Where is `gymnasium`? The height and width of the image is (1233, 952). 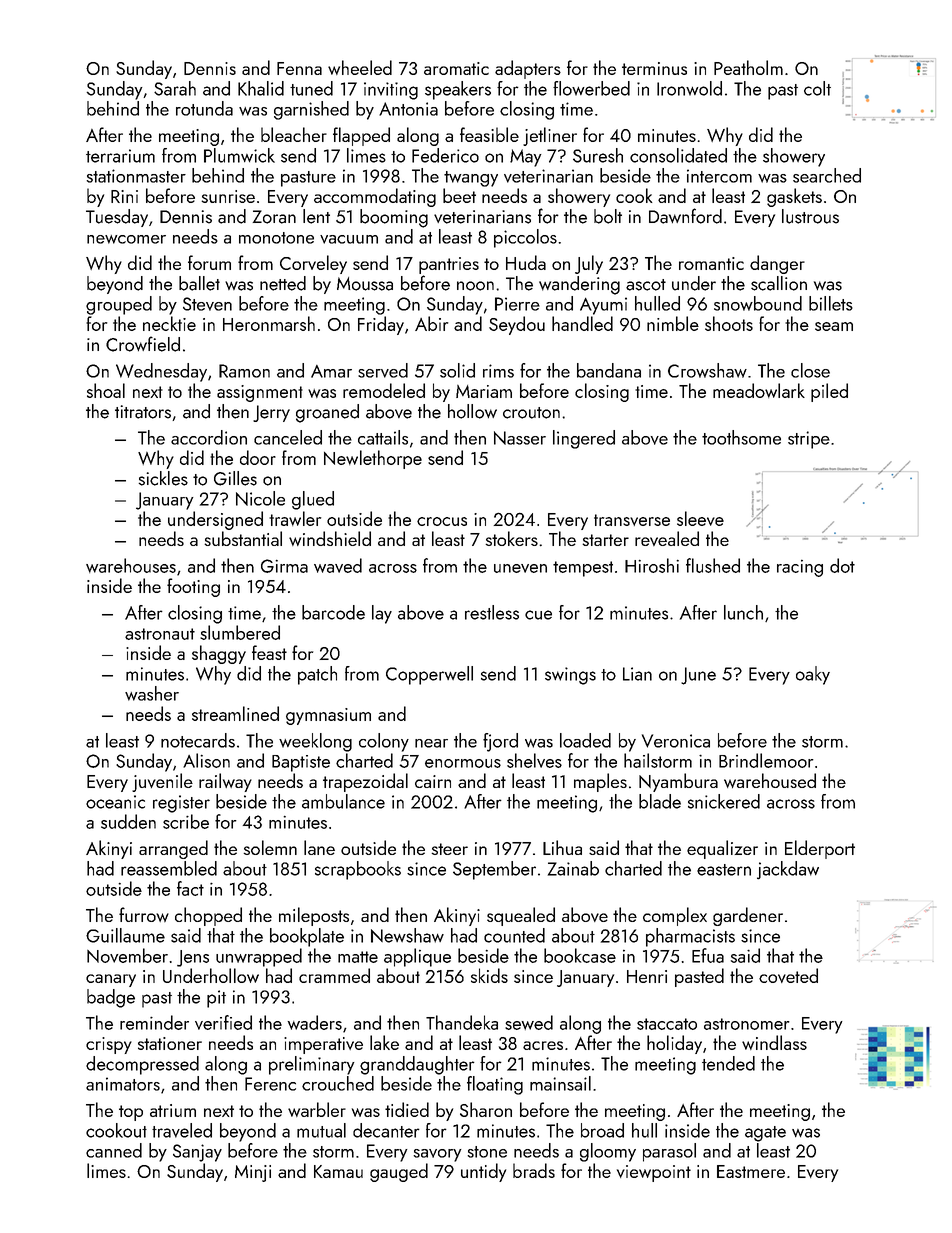
gymnasium is located at coordinates (328, 716).
